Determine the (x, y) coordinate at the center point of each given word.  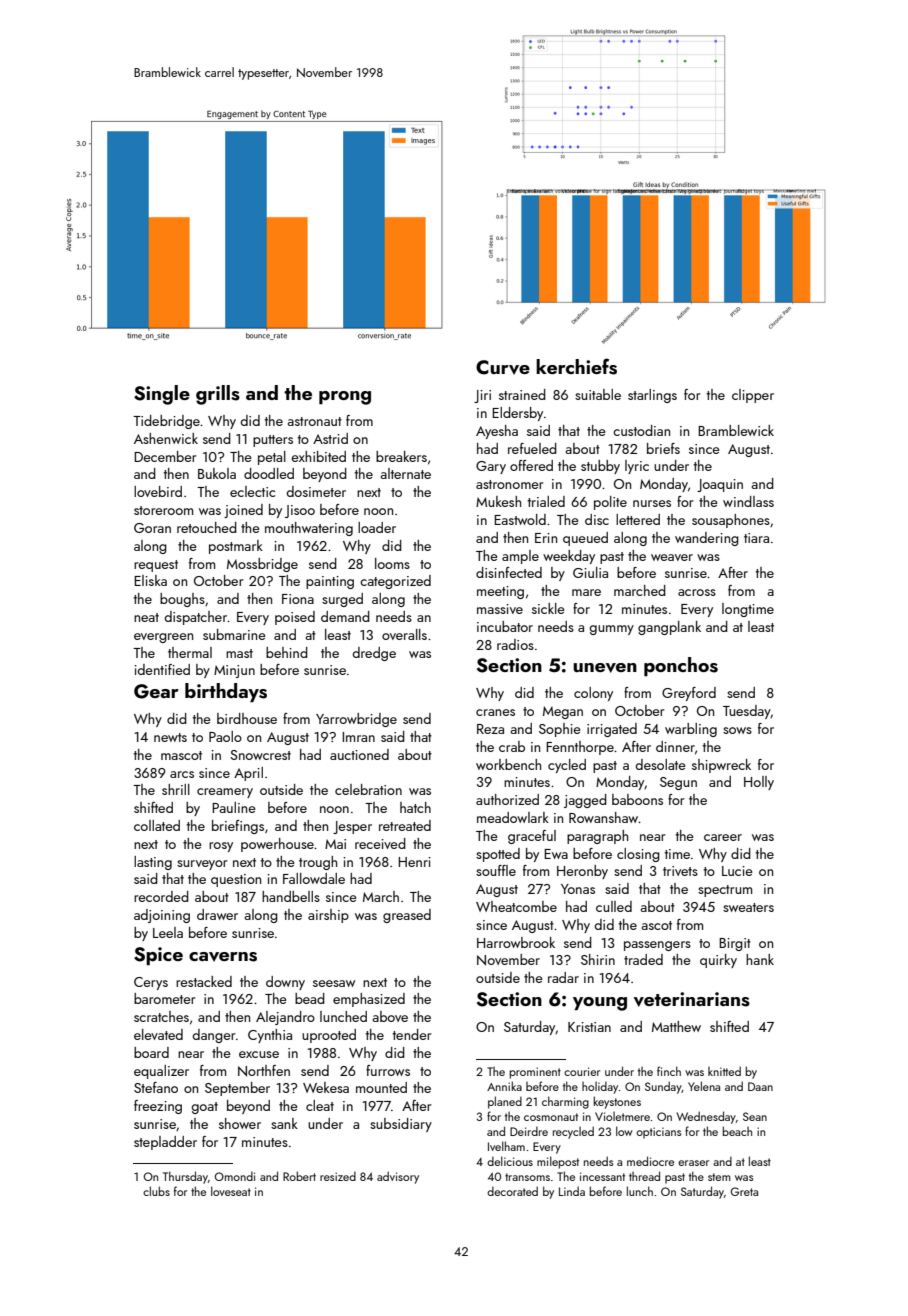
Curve (503, 367)
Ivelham (506, 1146)
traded (643, 959)
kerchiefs (576, 366)
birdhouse (247, 718)
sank (284, 1123)
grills (218, 395)
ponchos (681, 667)
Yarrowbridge (356, 720)
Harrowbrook (516, 942)
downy (285, 983)
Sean (755, 1116)
